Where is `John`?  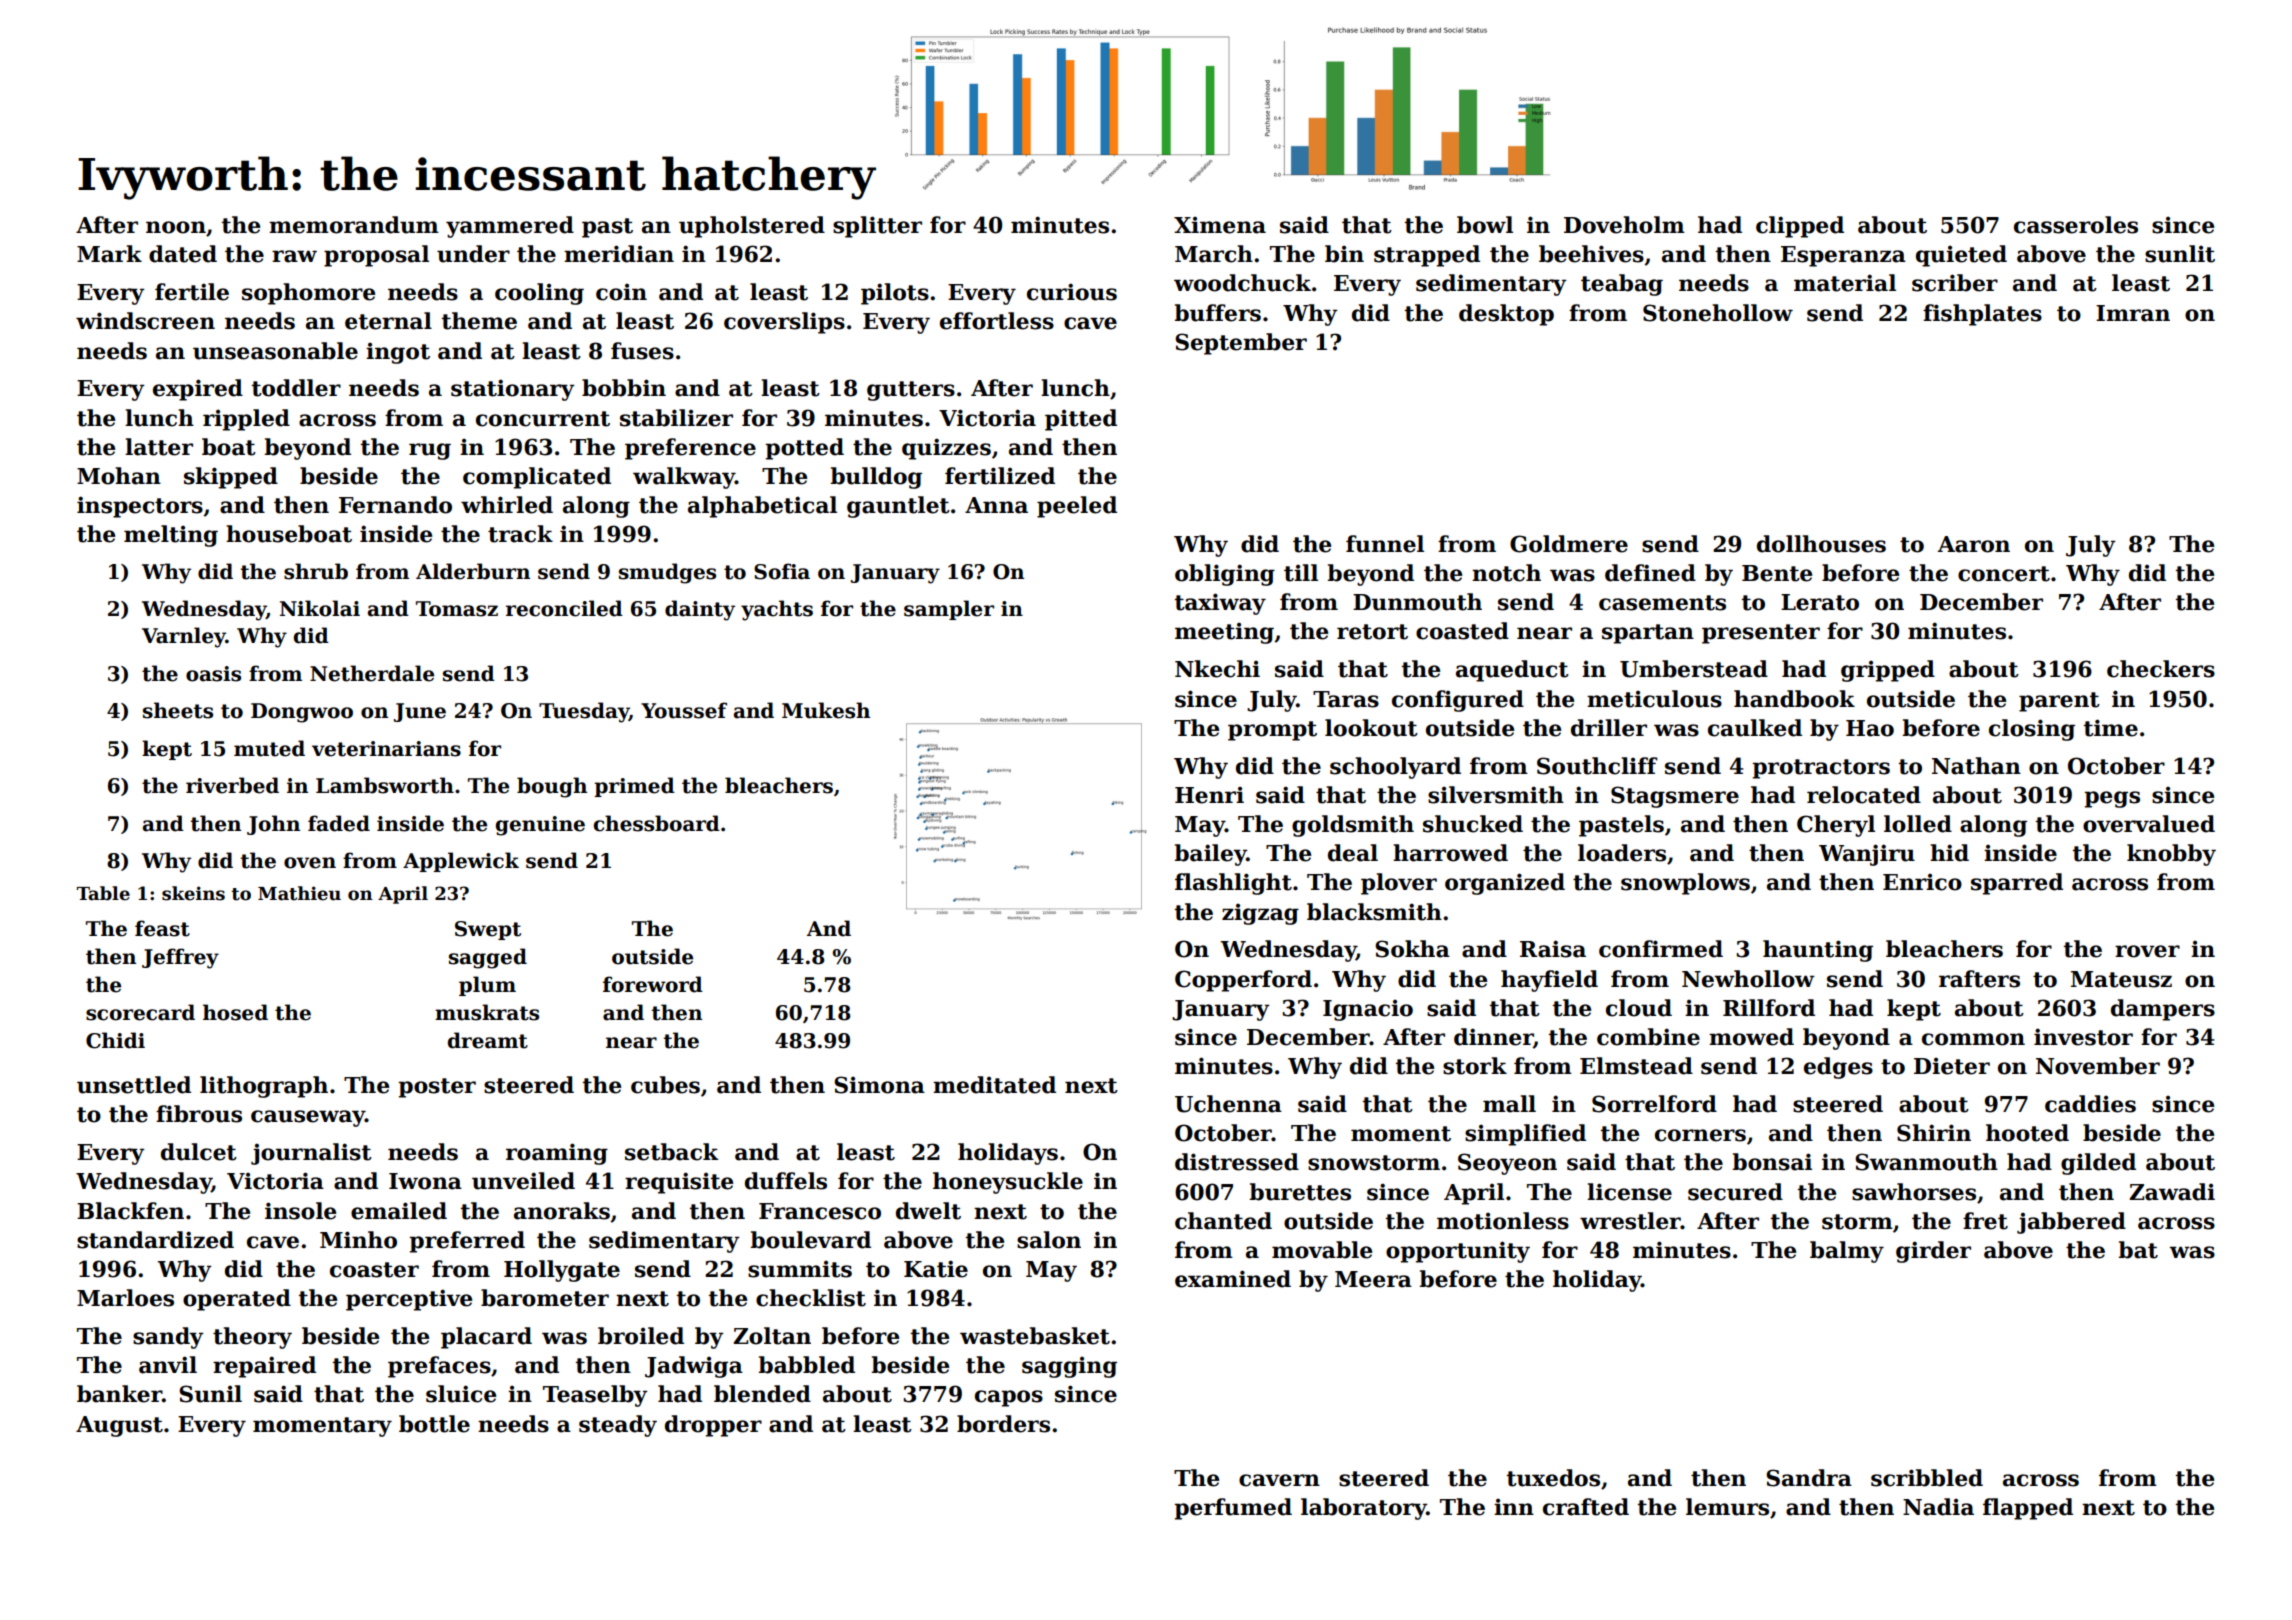 John is located at coordinates (273, 825).
